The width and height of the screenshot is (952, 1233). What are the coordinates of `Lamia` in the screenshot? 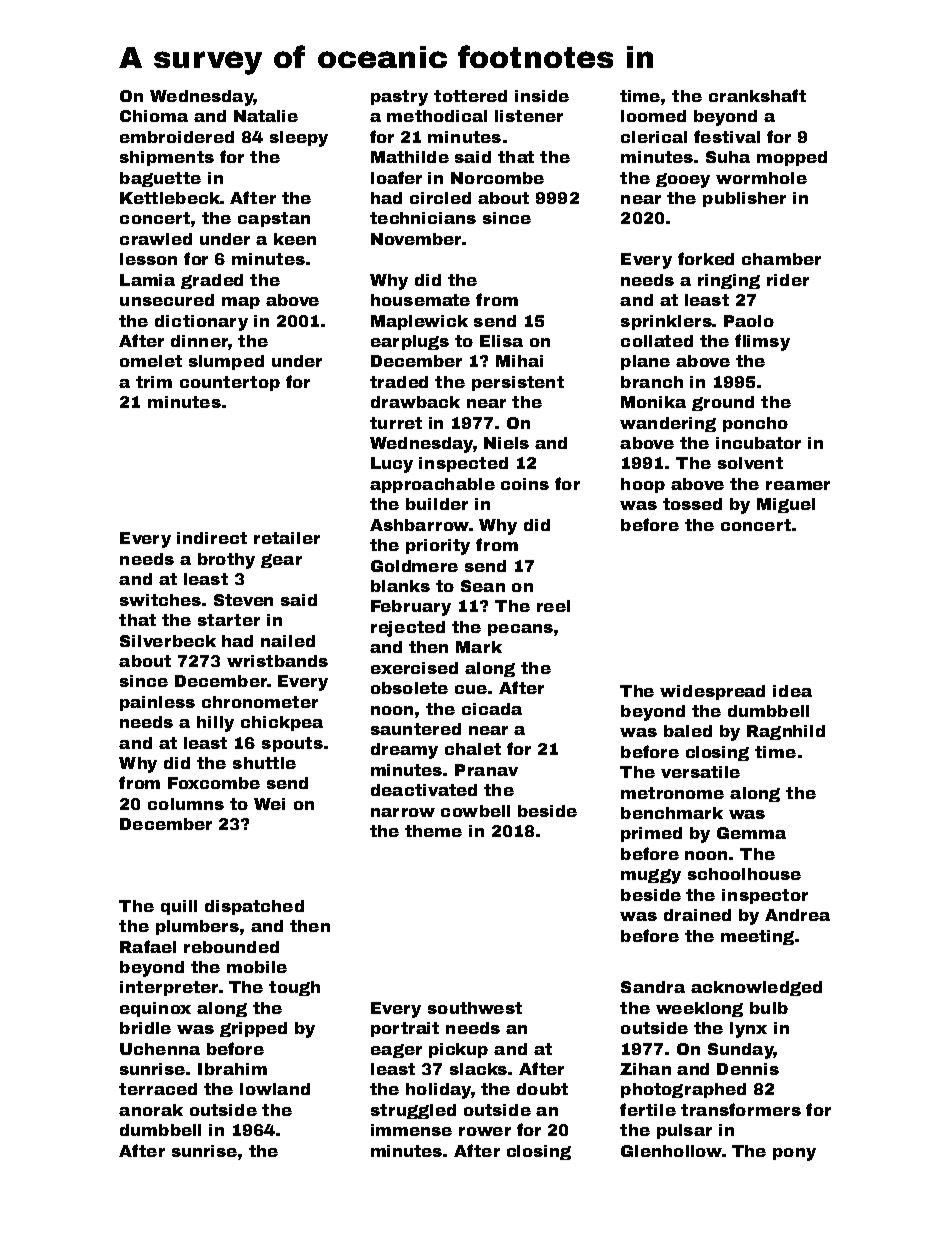 It's located at (147, 280).
